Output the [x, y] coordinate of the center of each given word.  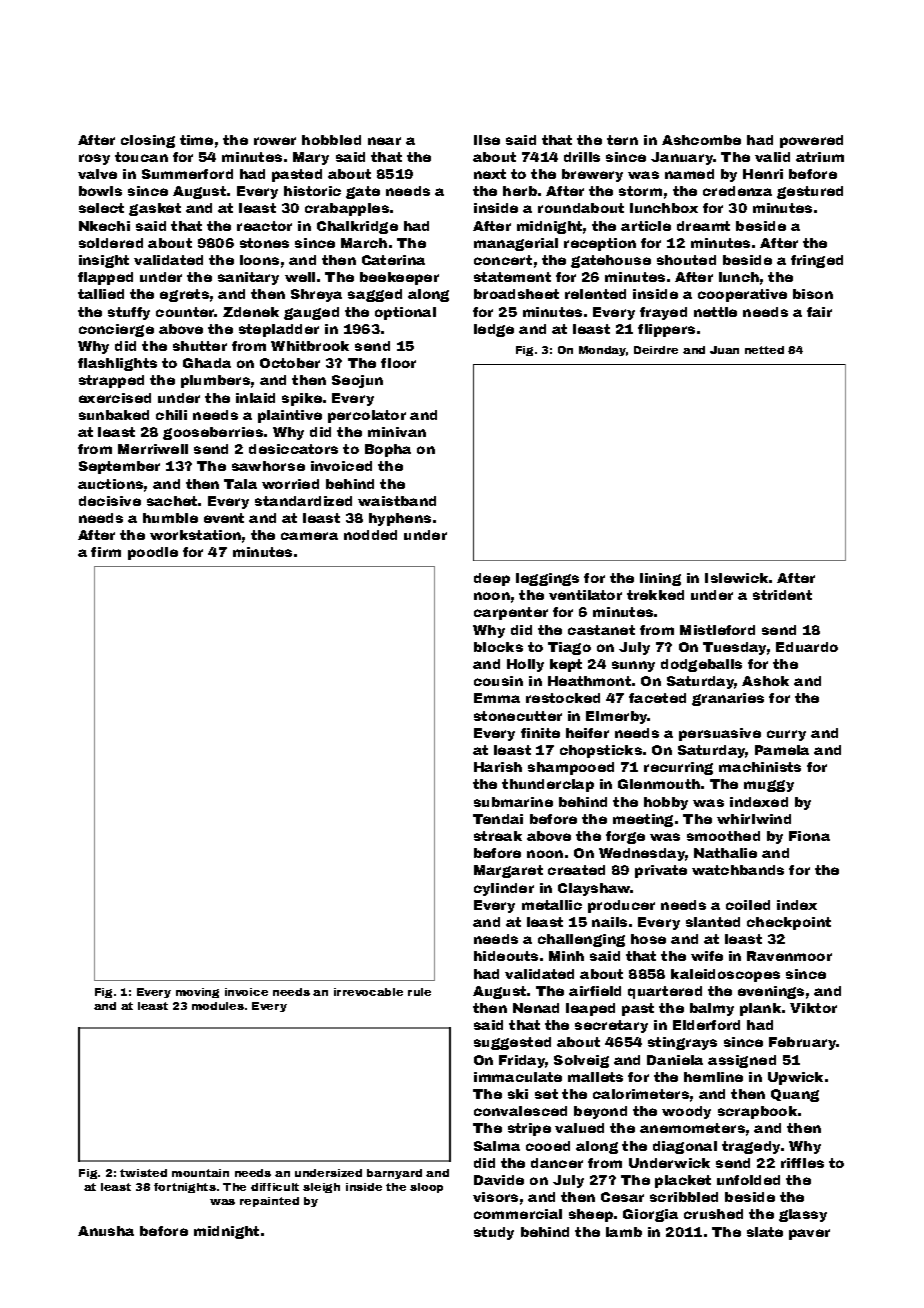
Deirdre [656, 350]
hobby [666, 803]
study [494, 1233]
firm [106, 552]
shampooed [571, 768]
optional [405, 313]
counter [185, 312]
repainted [269, 1202]
